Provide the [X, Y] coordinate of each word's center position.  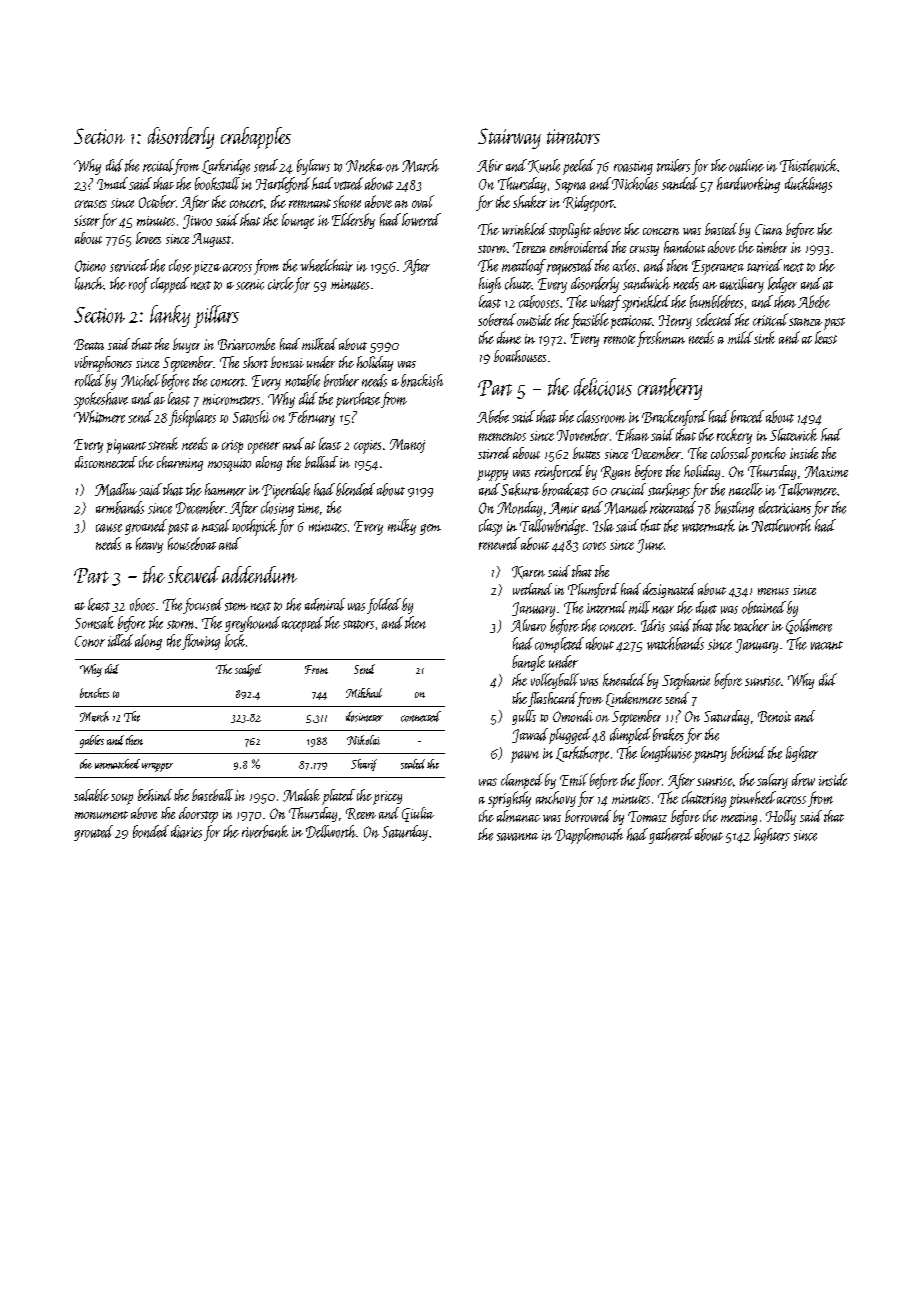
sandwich [646, 283]
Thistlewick [809, 165]
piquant [126, 446]
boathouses [520, 356]
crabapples [256, 138]
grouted [93, 833]
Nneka [365, 165]
